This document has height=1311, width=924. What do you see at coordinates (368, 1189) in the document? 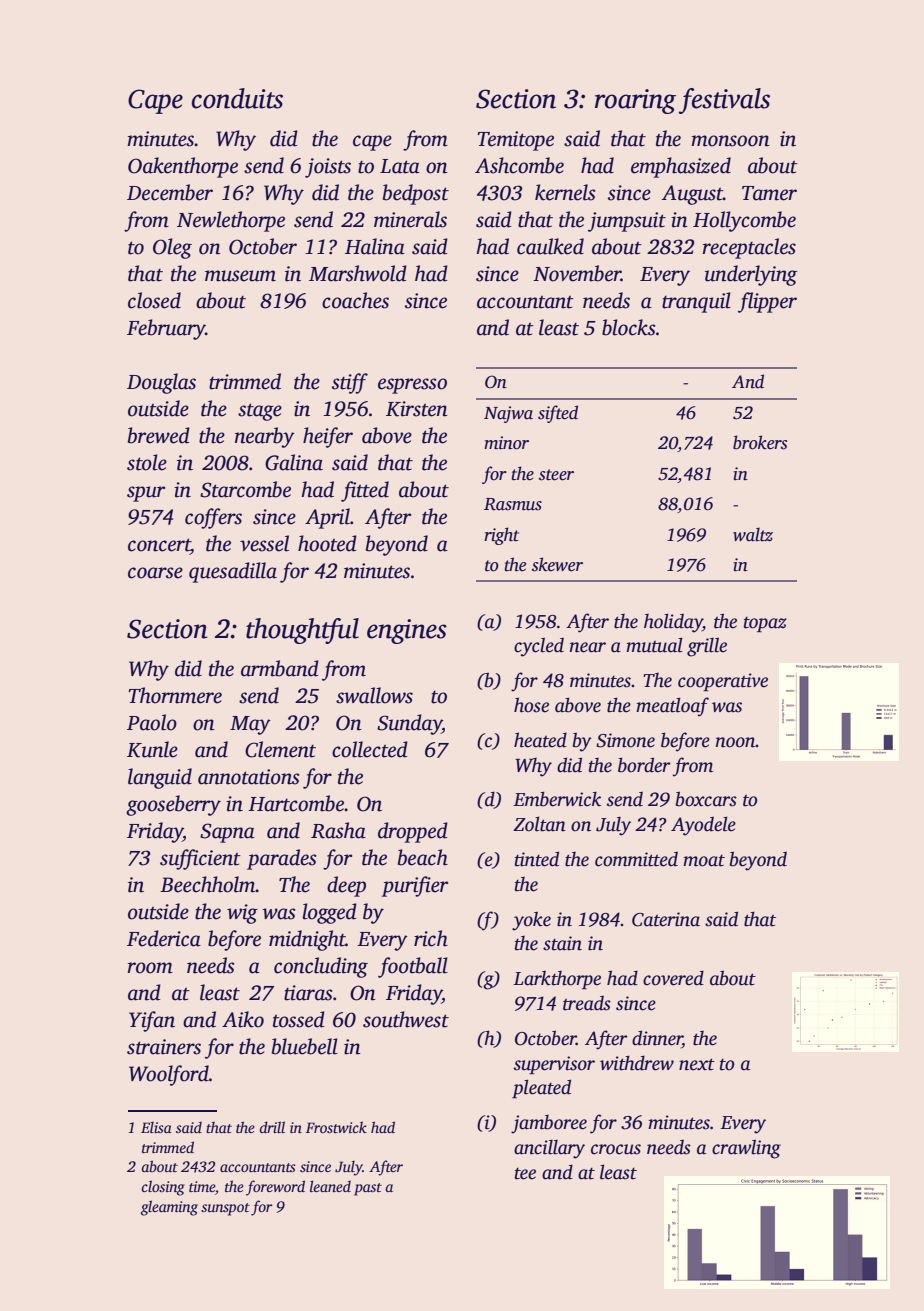
I see `past` at bounding box center [368, 1189].
